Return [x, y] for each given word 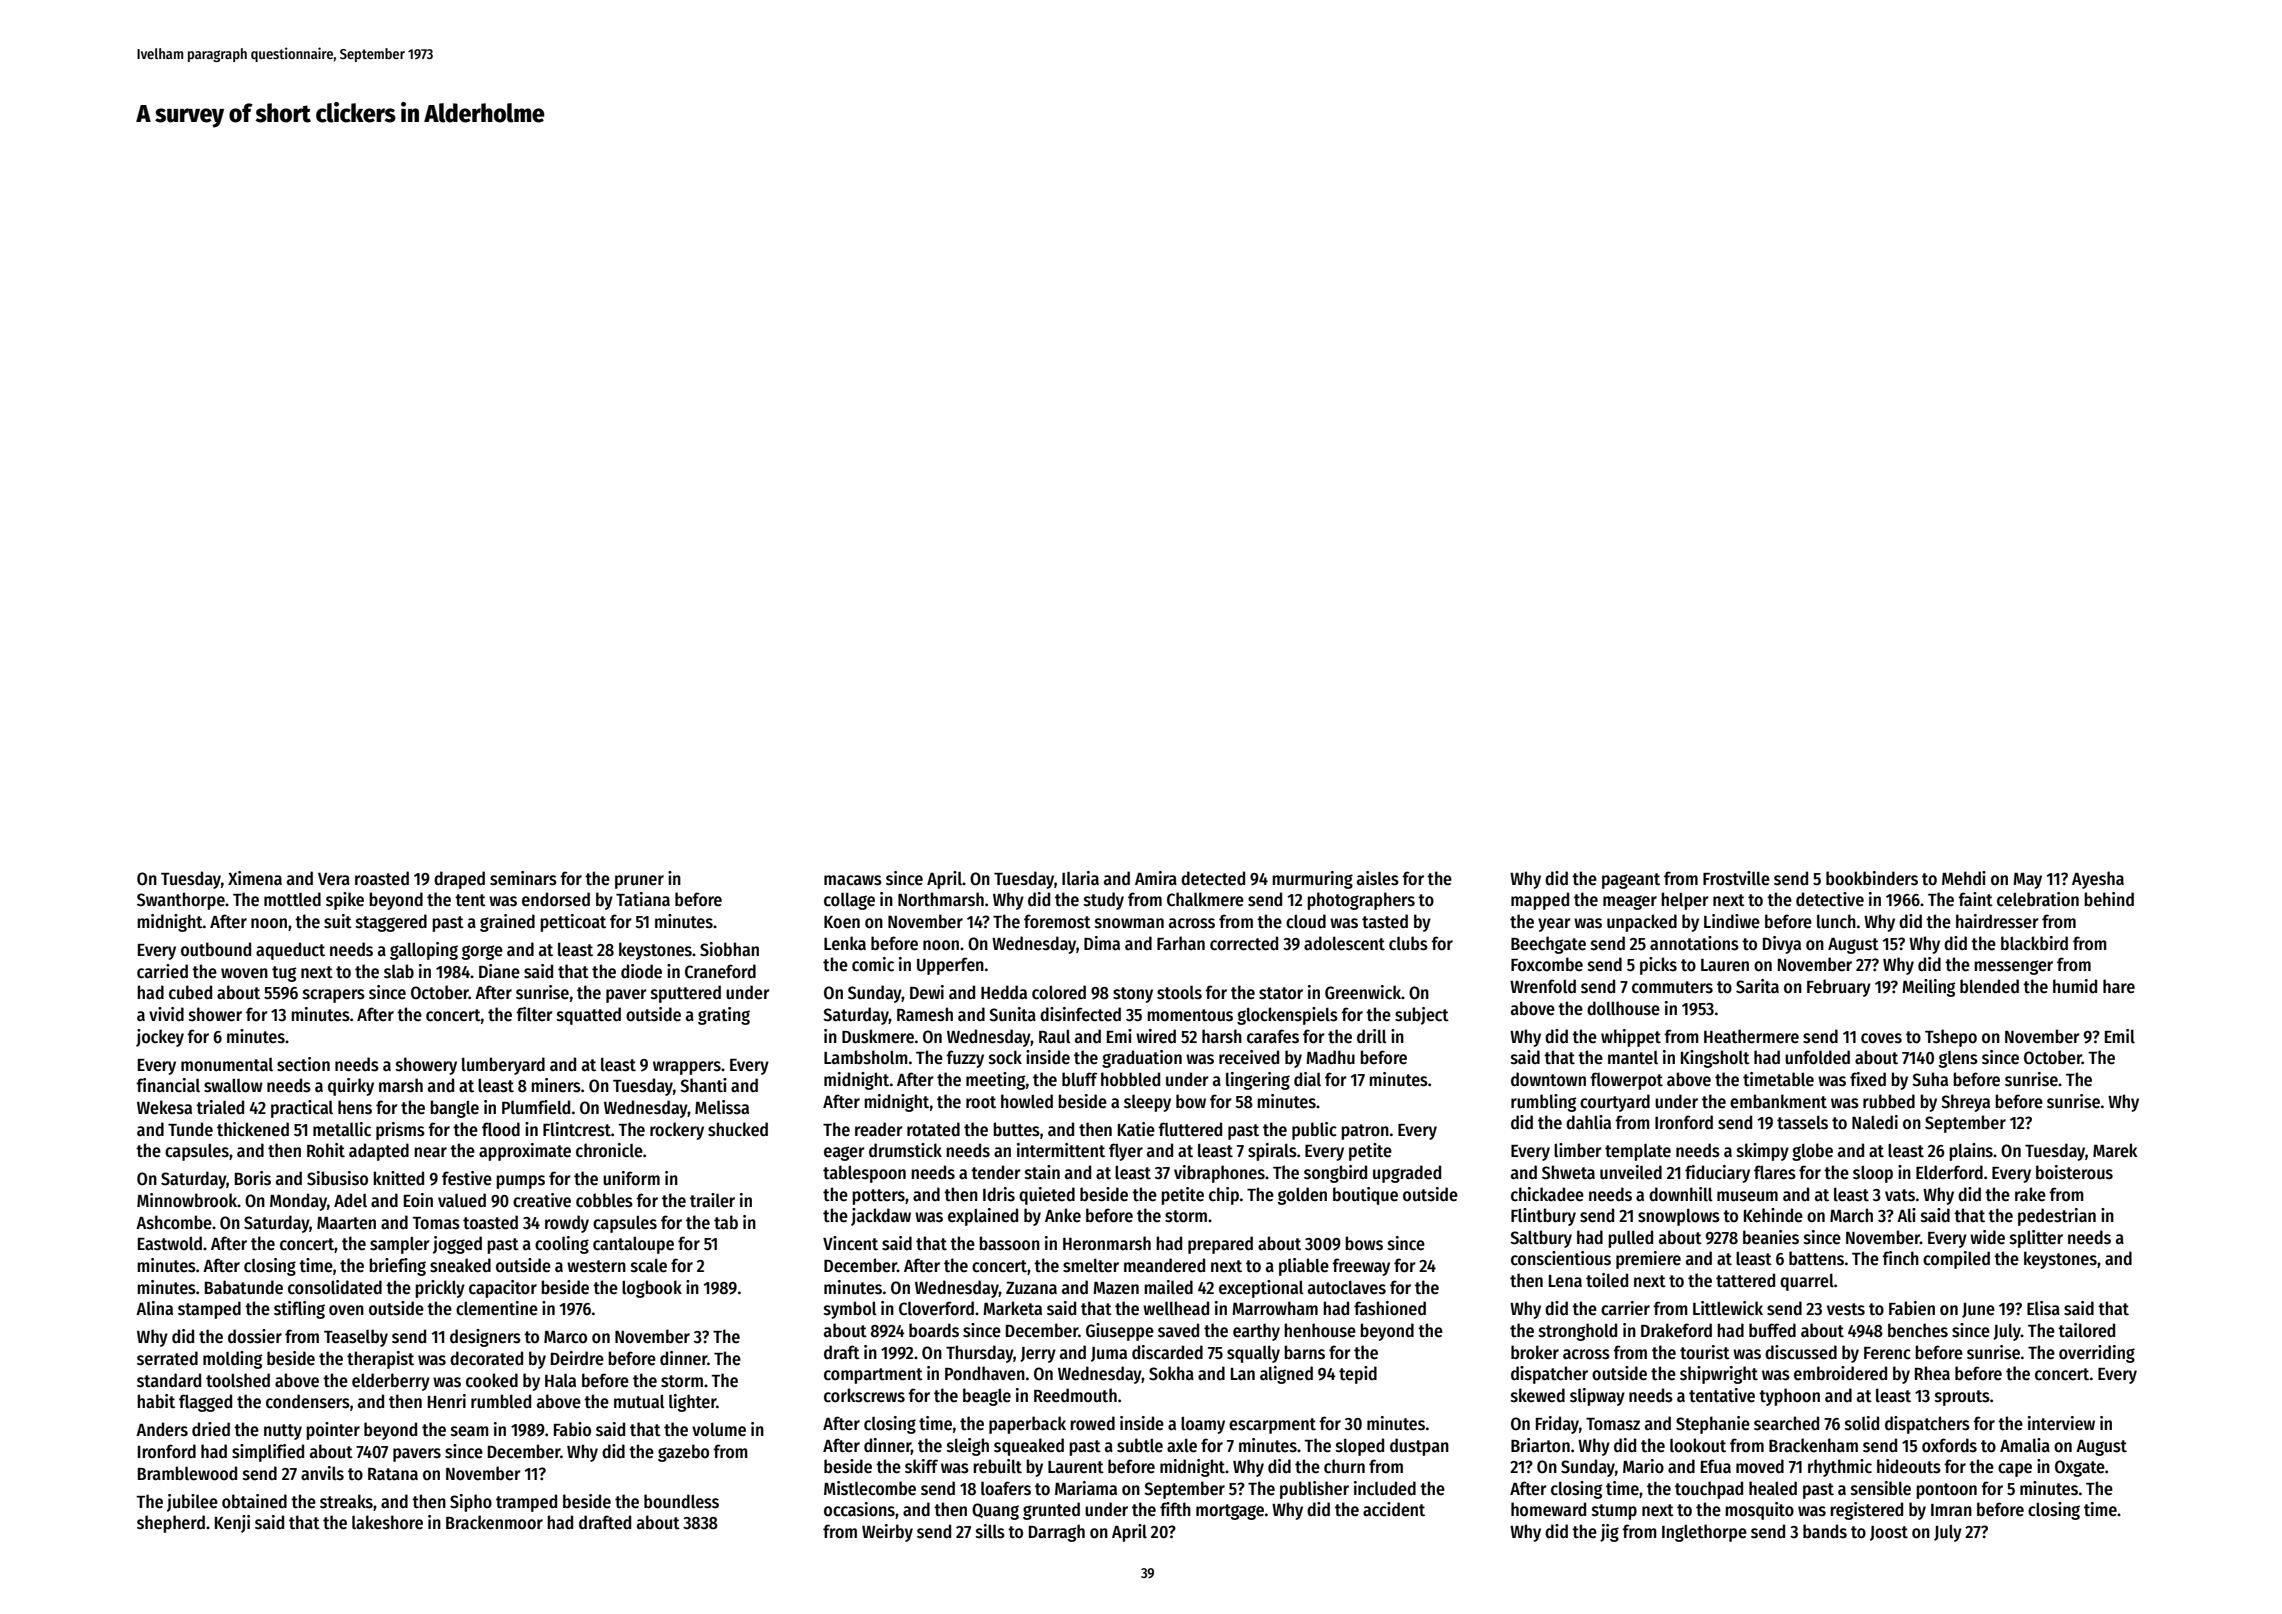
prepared [1220, 1245]
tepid [1358, 1375]
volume [719, 1429]
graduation [1142, 1059]
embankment [1778, 1101]
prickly [440, 1289]
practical [302, 1109]
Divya [1782, 945]
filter [534, 1014]
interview [2061, 1423]
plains [1971, 1152]
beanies [1771, 1237]
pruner [639, 882]
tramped [526, 1503]
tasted [1385, 921]
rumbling [1543, 1103]
